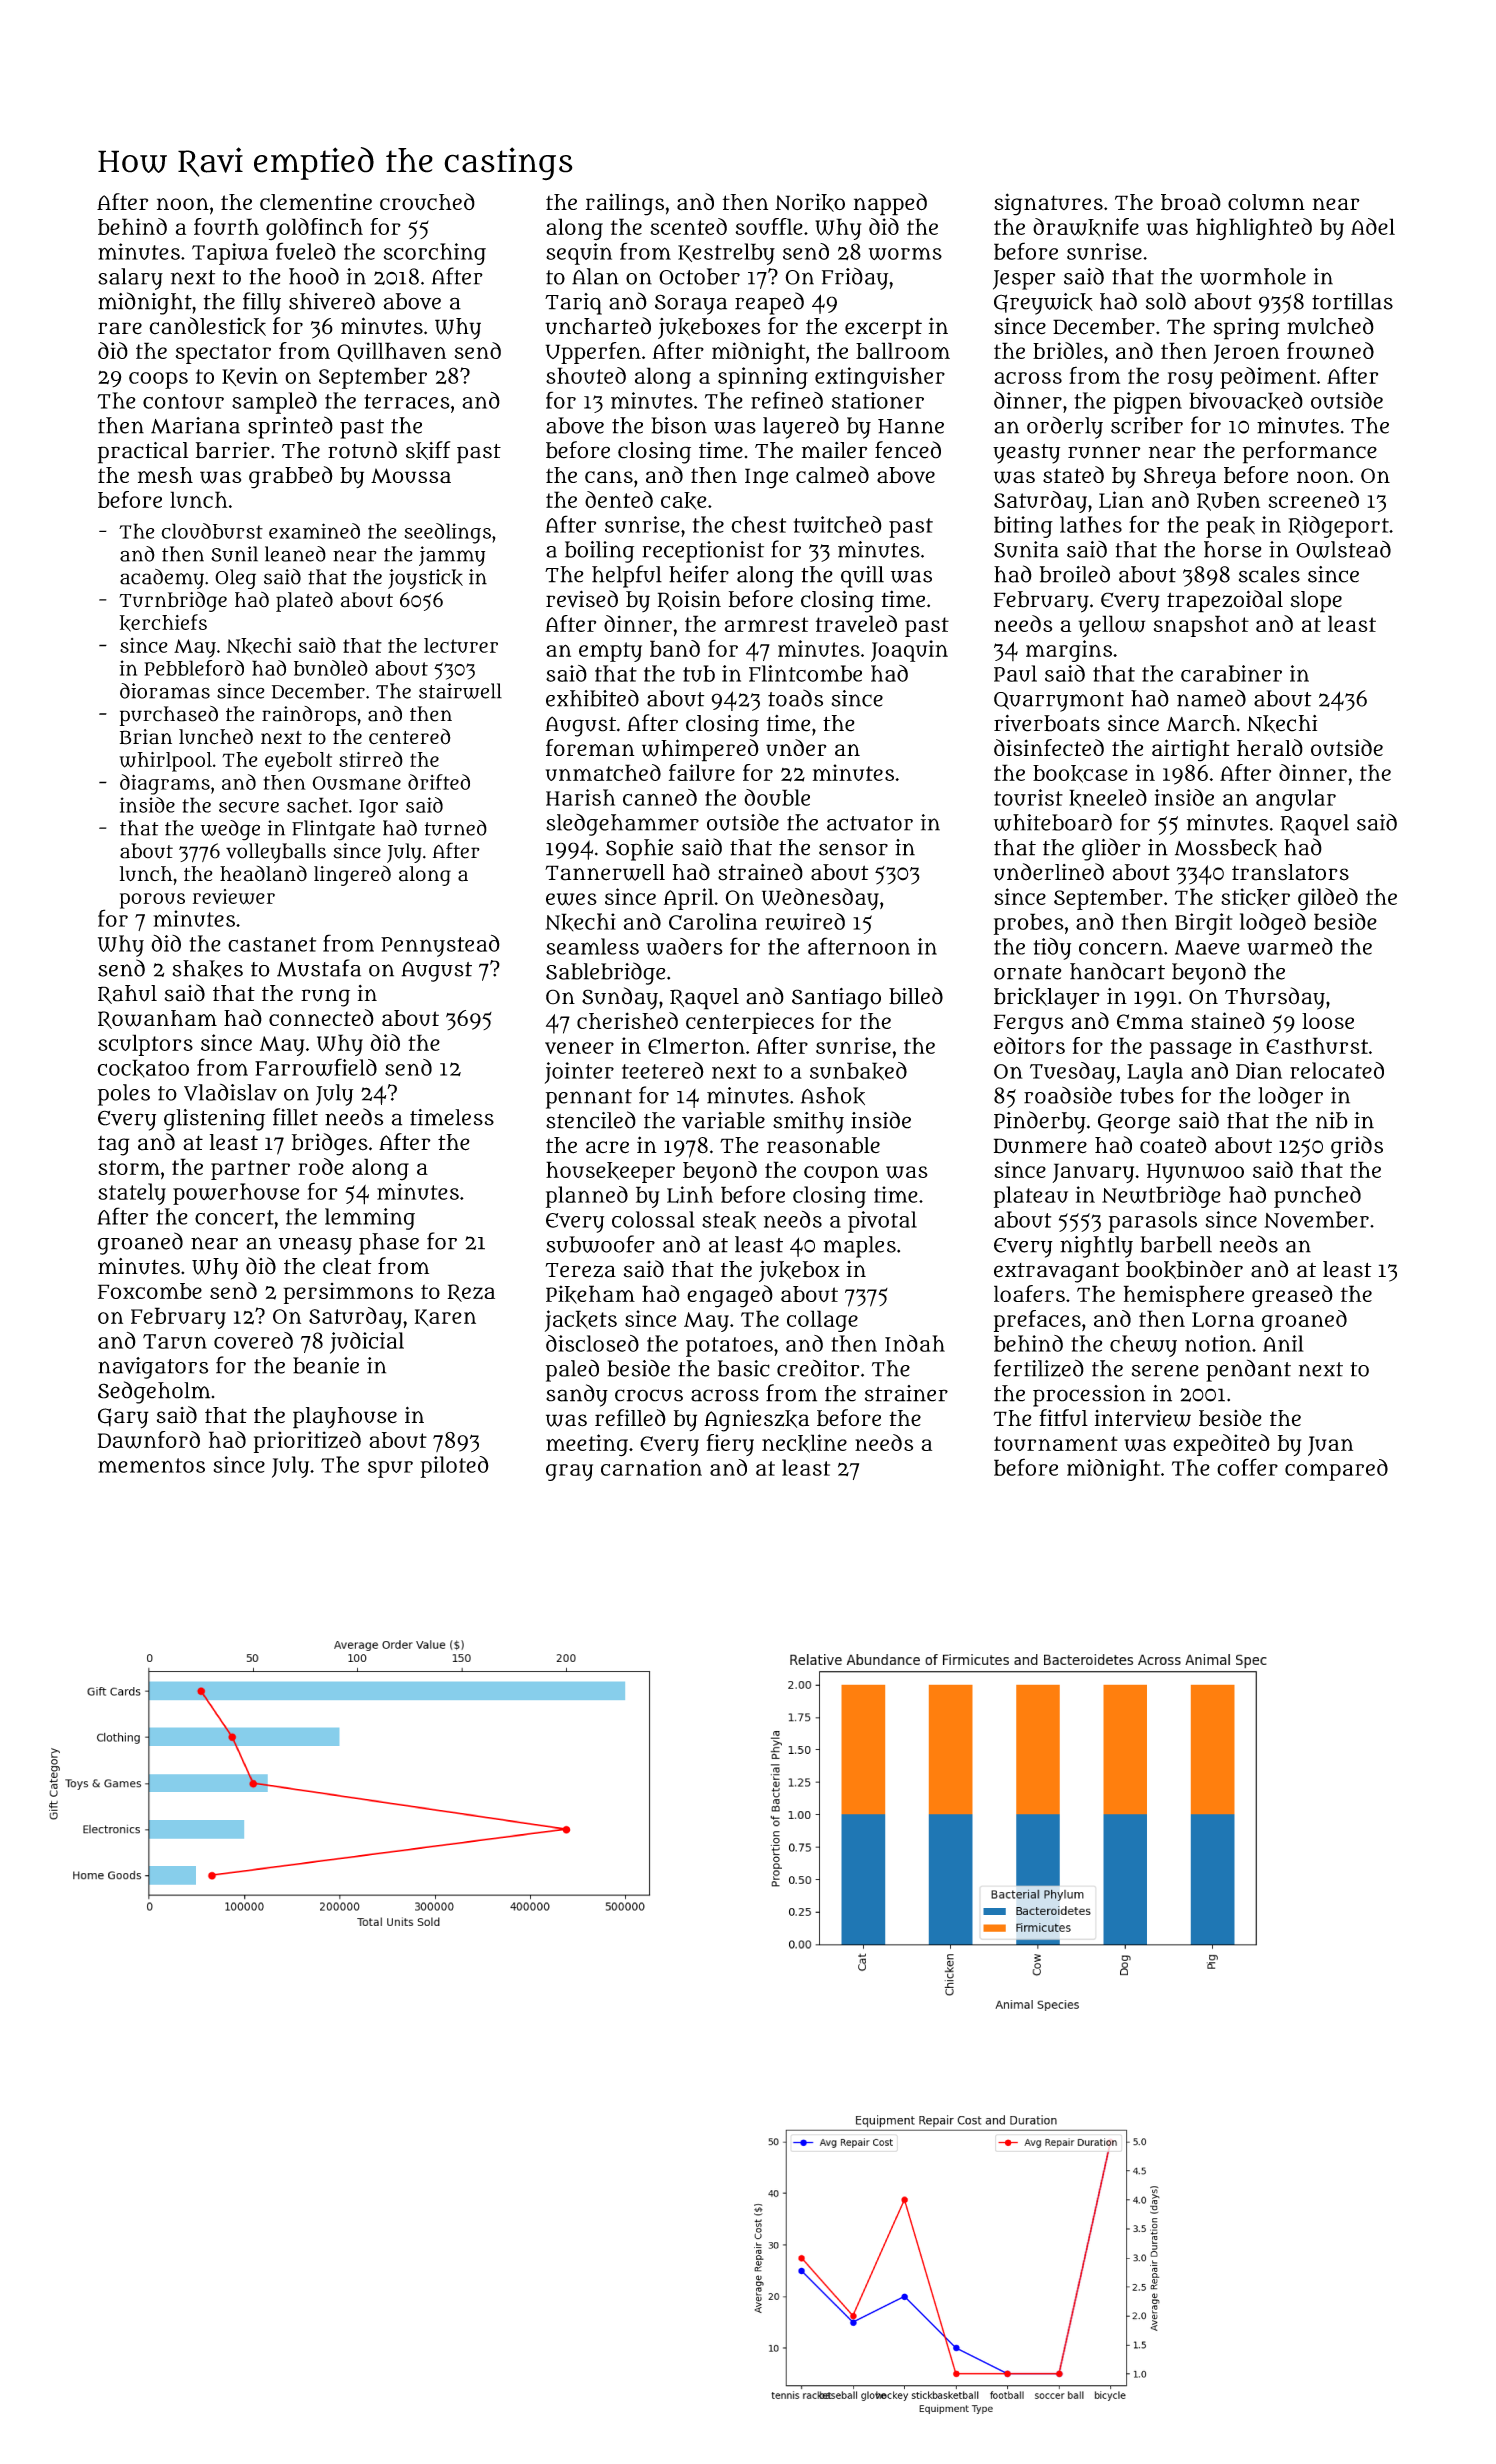 The width and height of the page is (1496, 2464). Describe the element at coordinates (165, 475) in the page. I see `mesh` at that location.
